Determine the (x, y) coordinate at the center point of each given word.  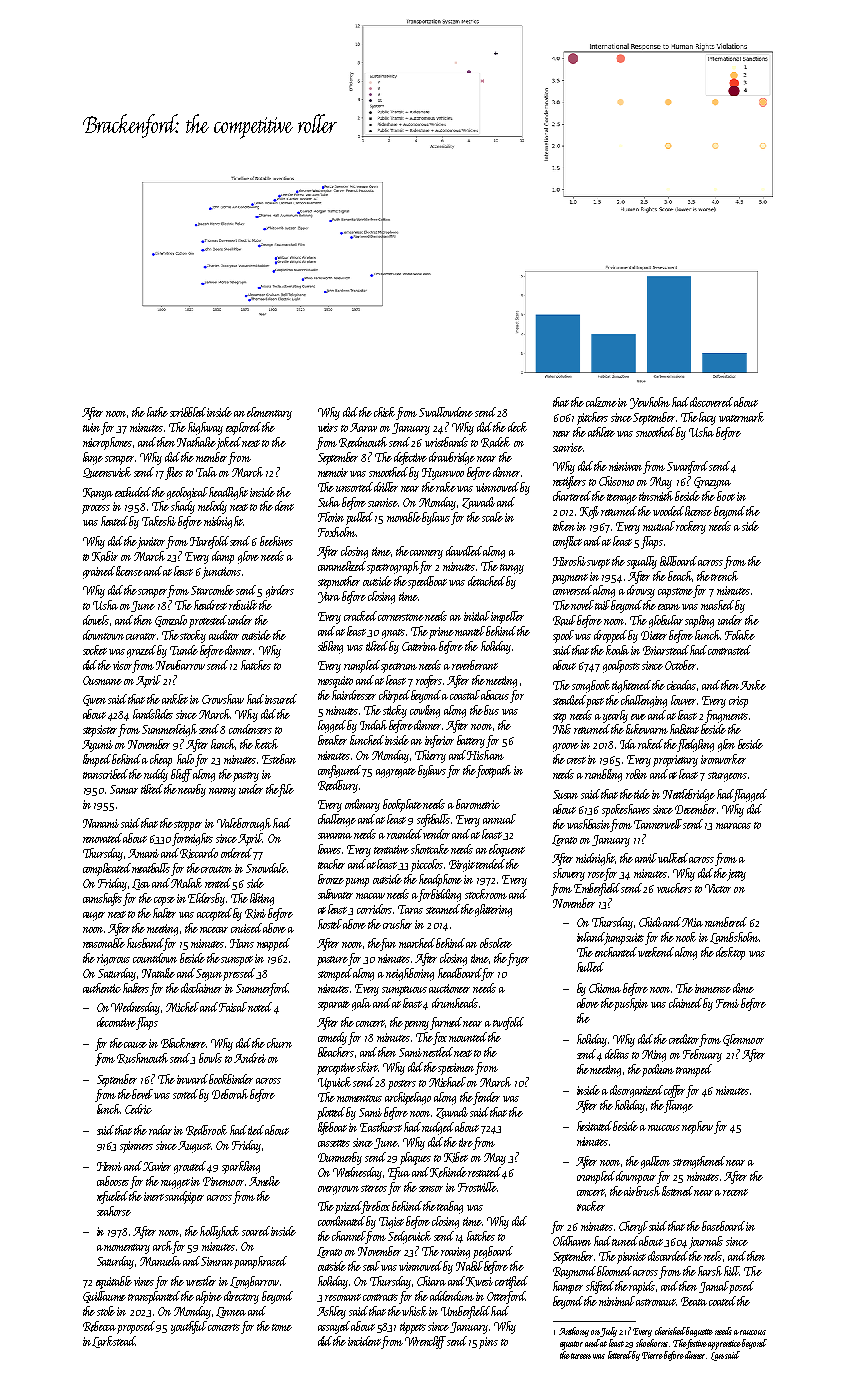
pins (488, 1343)
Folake (740, 635)
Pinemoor (223, 1181)
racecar (214, 930)
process (96, 509)
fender (487, 1098)
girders (280, 591)
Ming (654, 1056)
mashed (717, 605)
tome (282, 1327)
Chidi (650, 922)
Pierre (652, 1355)
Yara (329, 597)
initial (477, 616)
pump (357, 882)
